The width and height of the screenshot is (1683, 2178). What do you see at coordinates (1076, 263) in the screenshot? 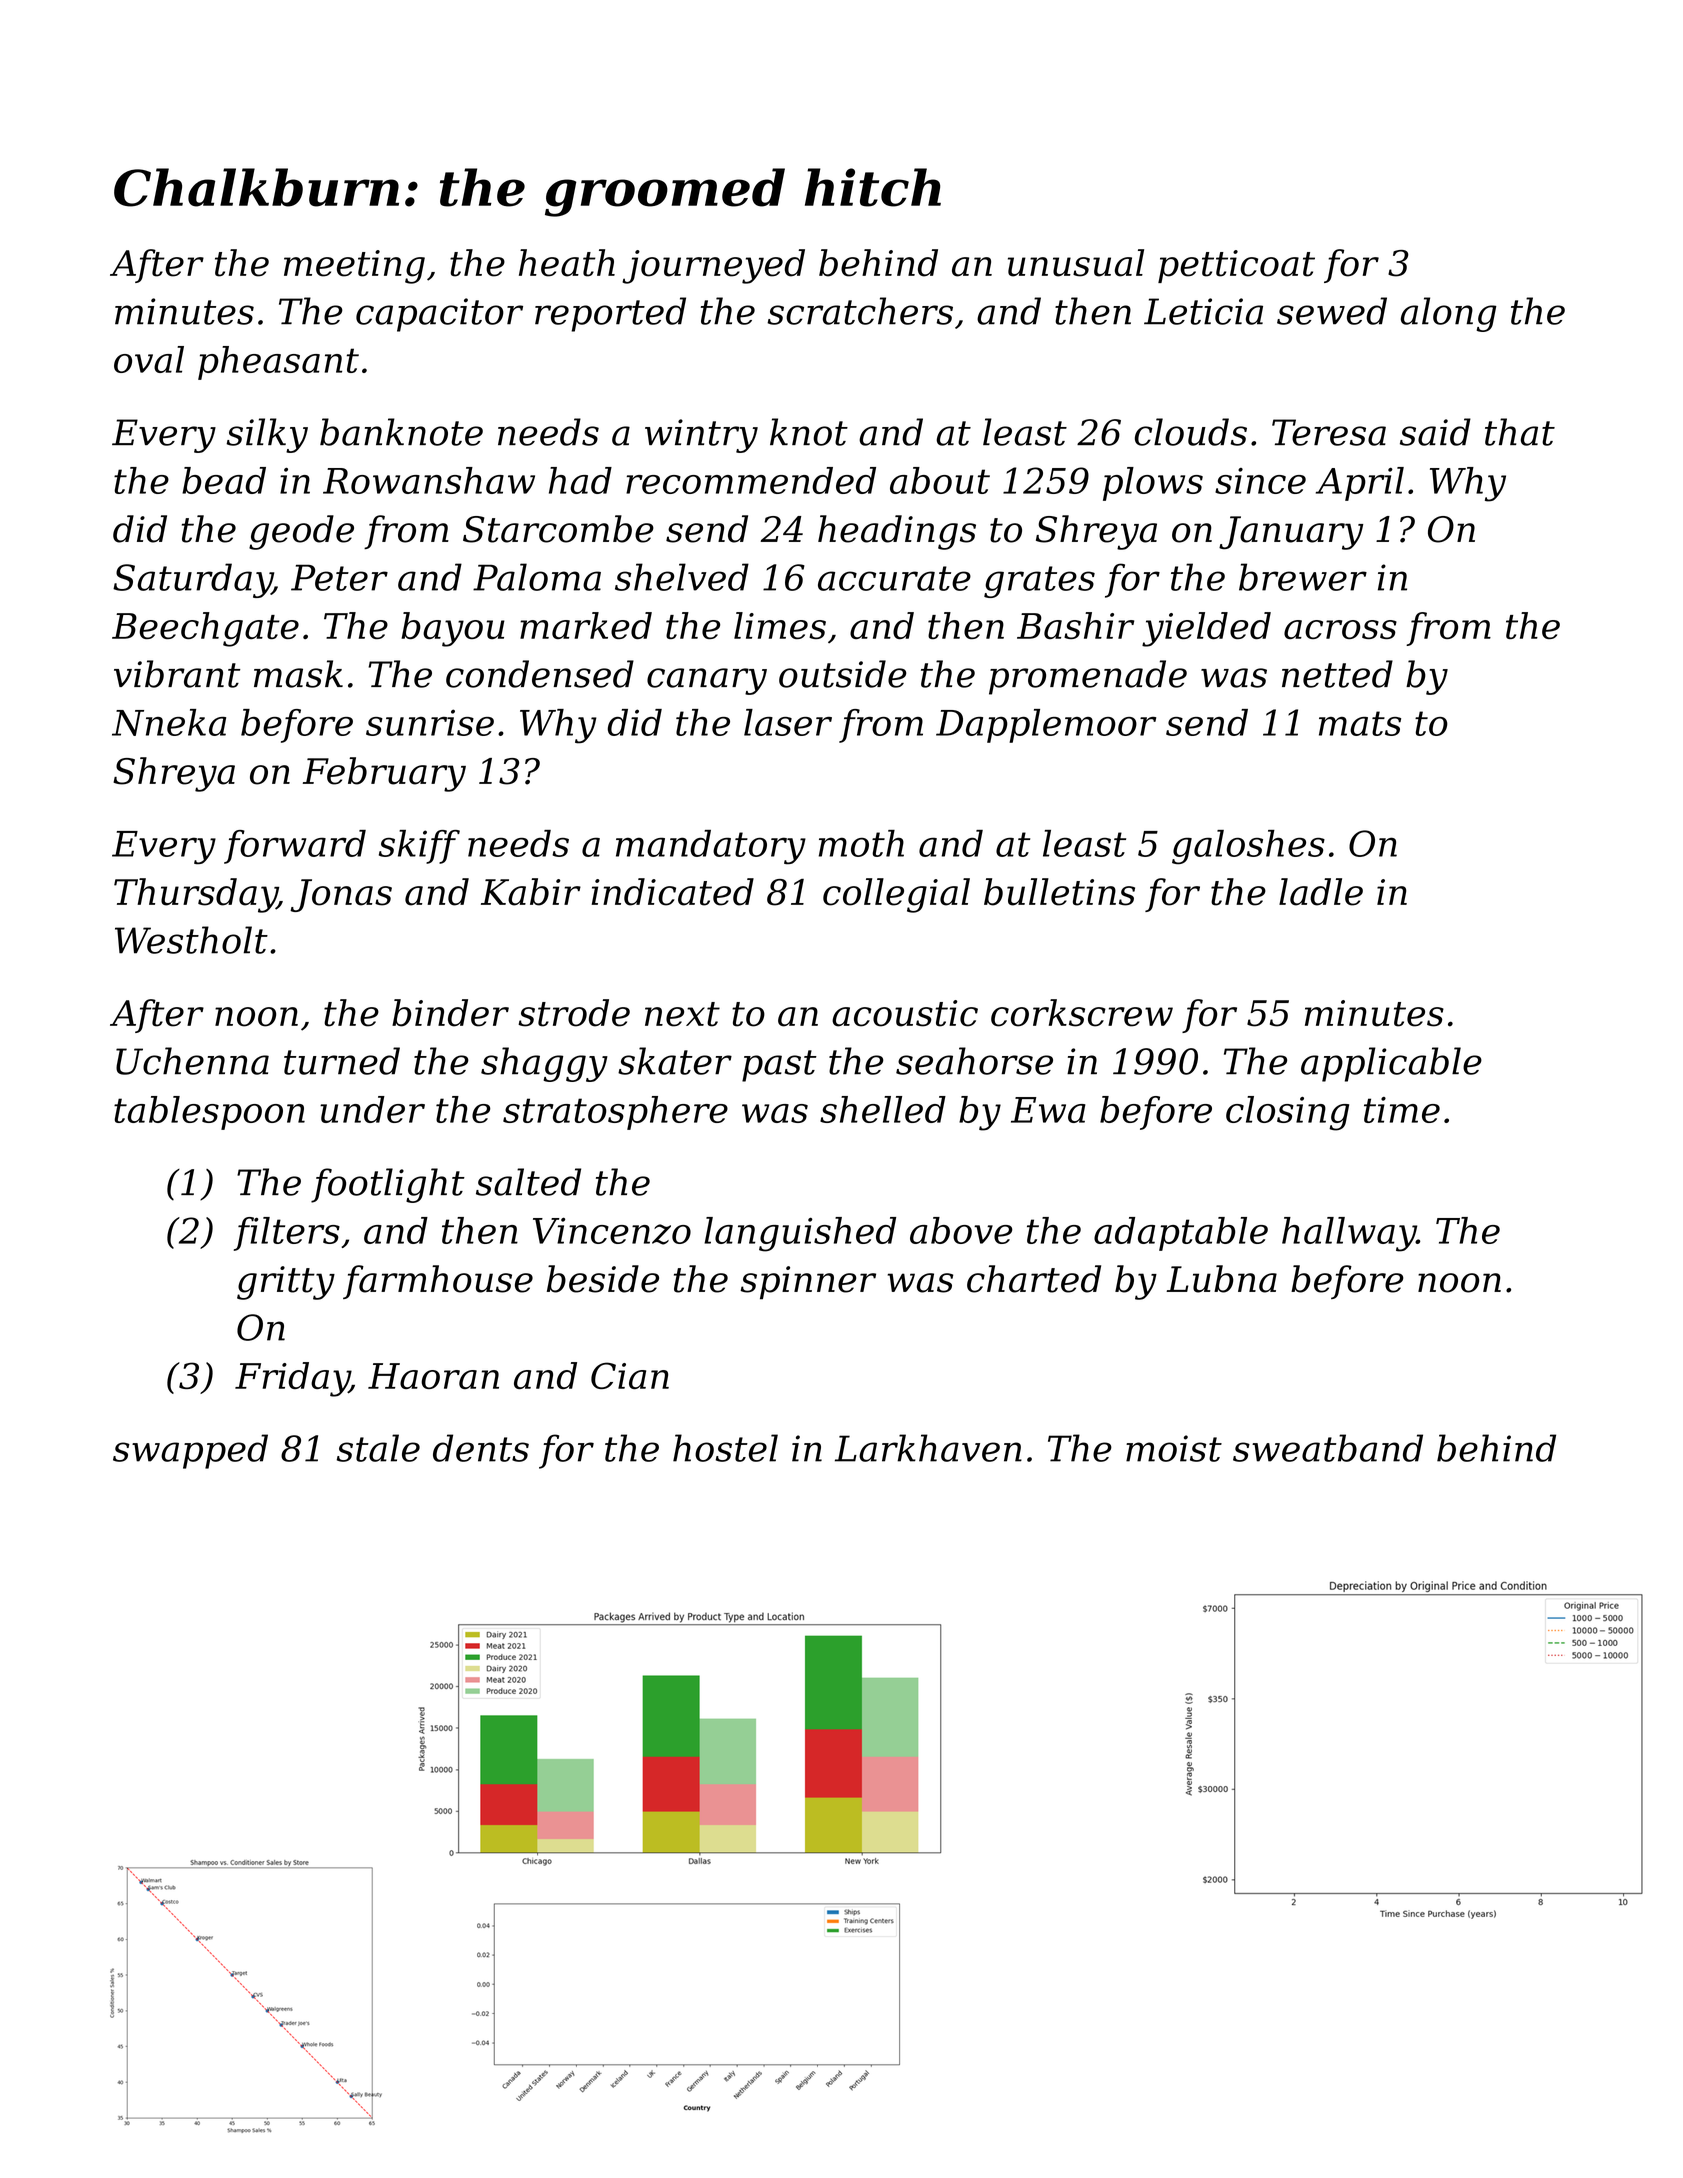
I see `unusual` at bounding box center [1076, 263].
